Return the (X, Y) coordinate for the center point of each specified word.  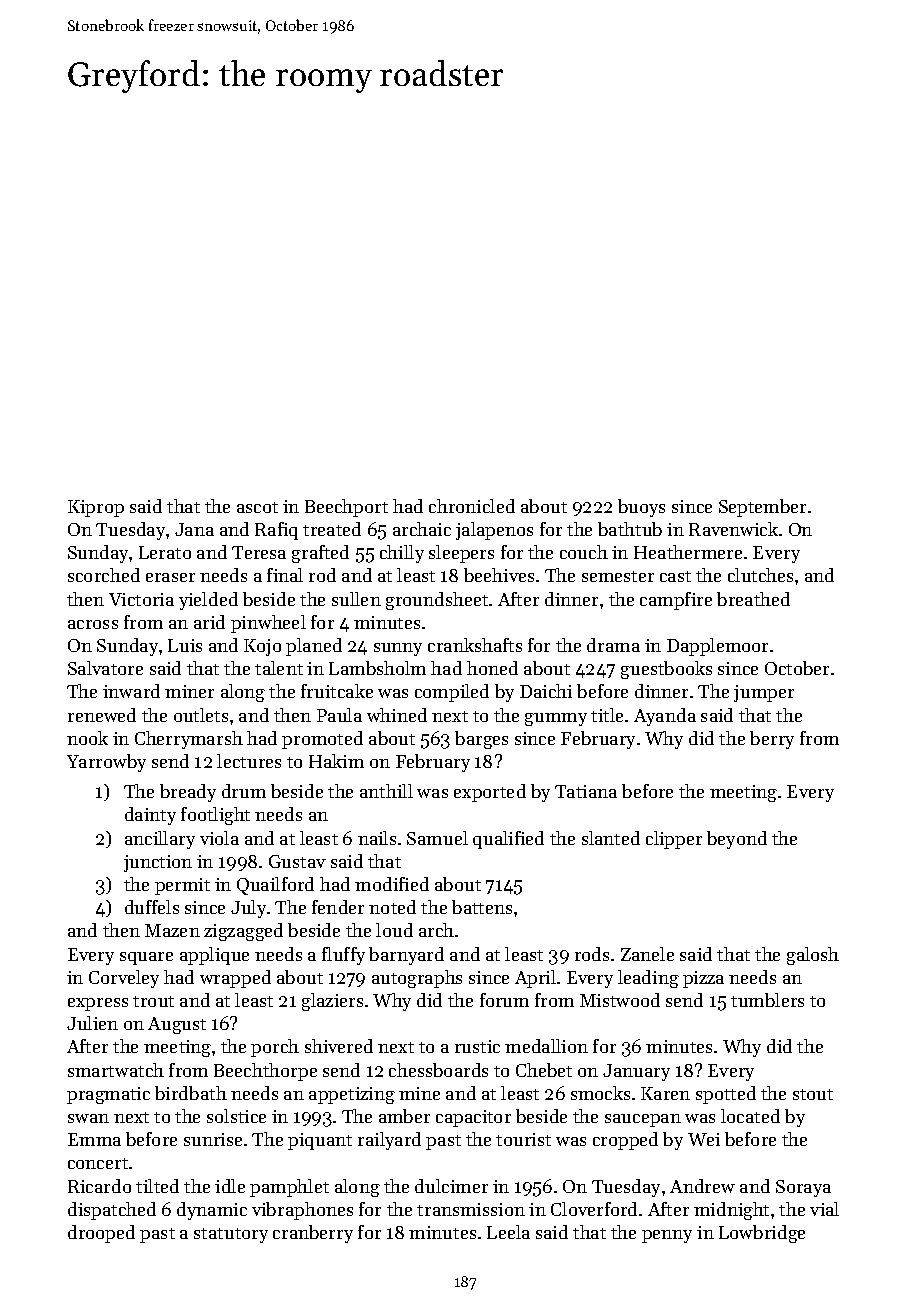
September (762, 508)
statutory (231, 1235)
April (535, 979)
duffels (152, 907)
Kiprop (96, 508)
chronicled (472, 506)
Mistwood (620, 1000)
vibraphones (302, 1211)
